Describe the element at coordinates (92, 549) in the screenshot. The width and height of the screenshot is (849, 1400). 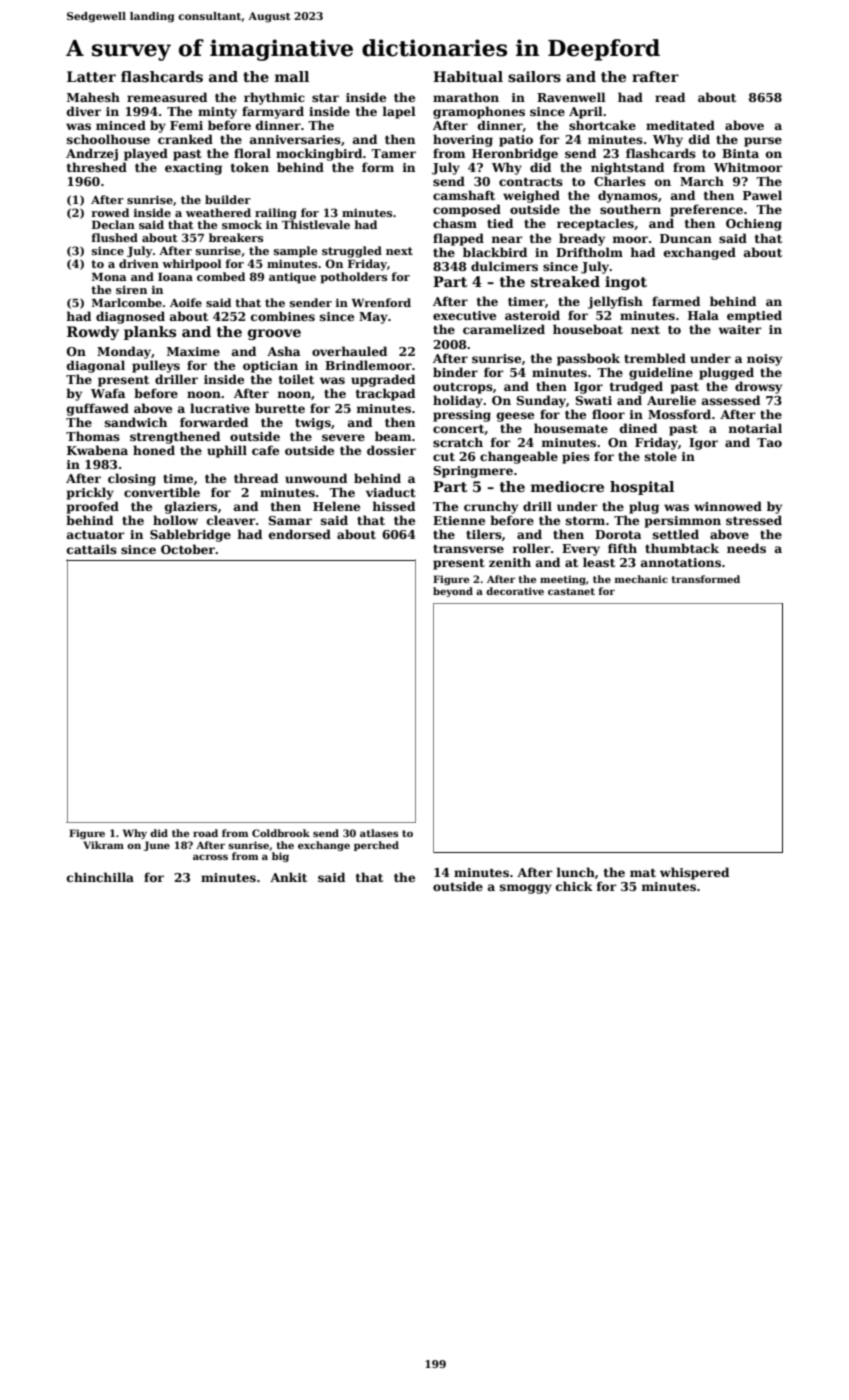
I see `cattails` at that location.
